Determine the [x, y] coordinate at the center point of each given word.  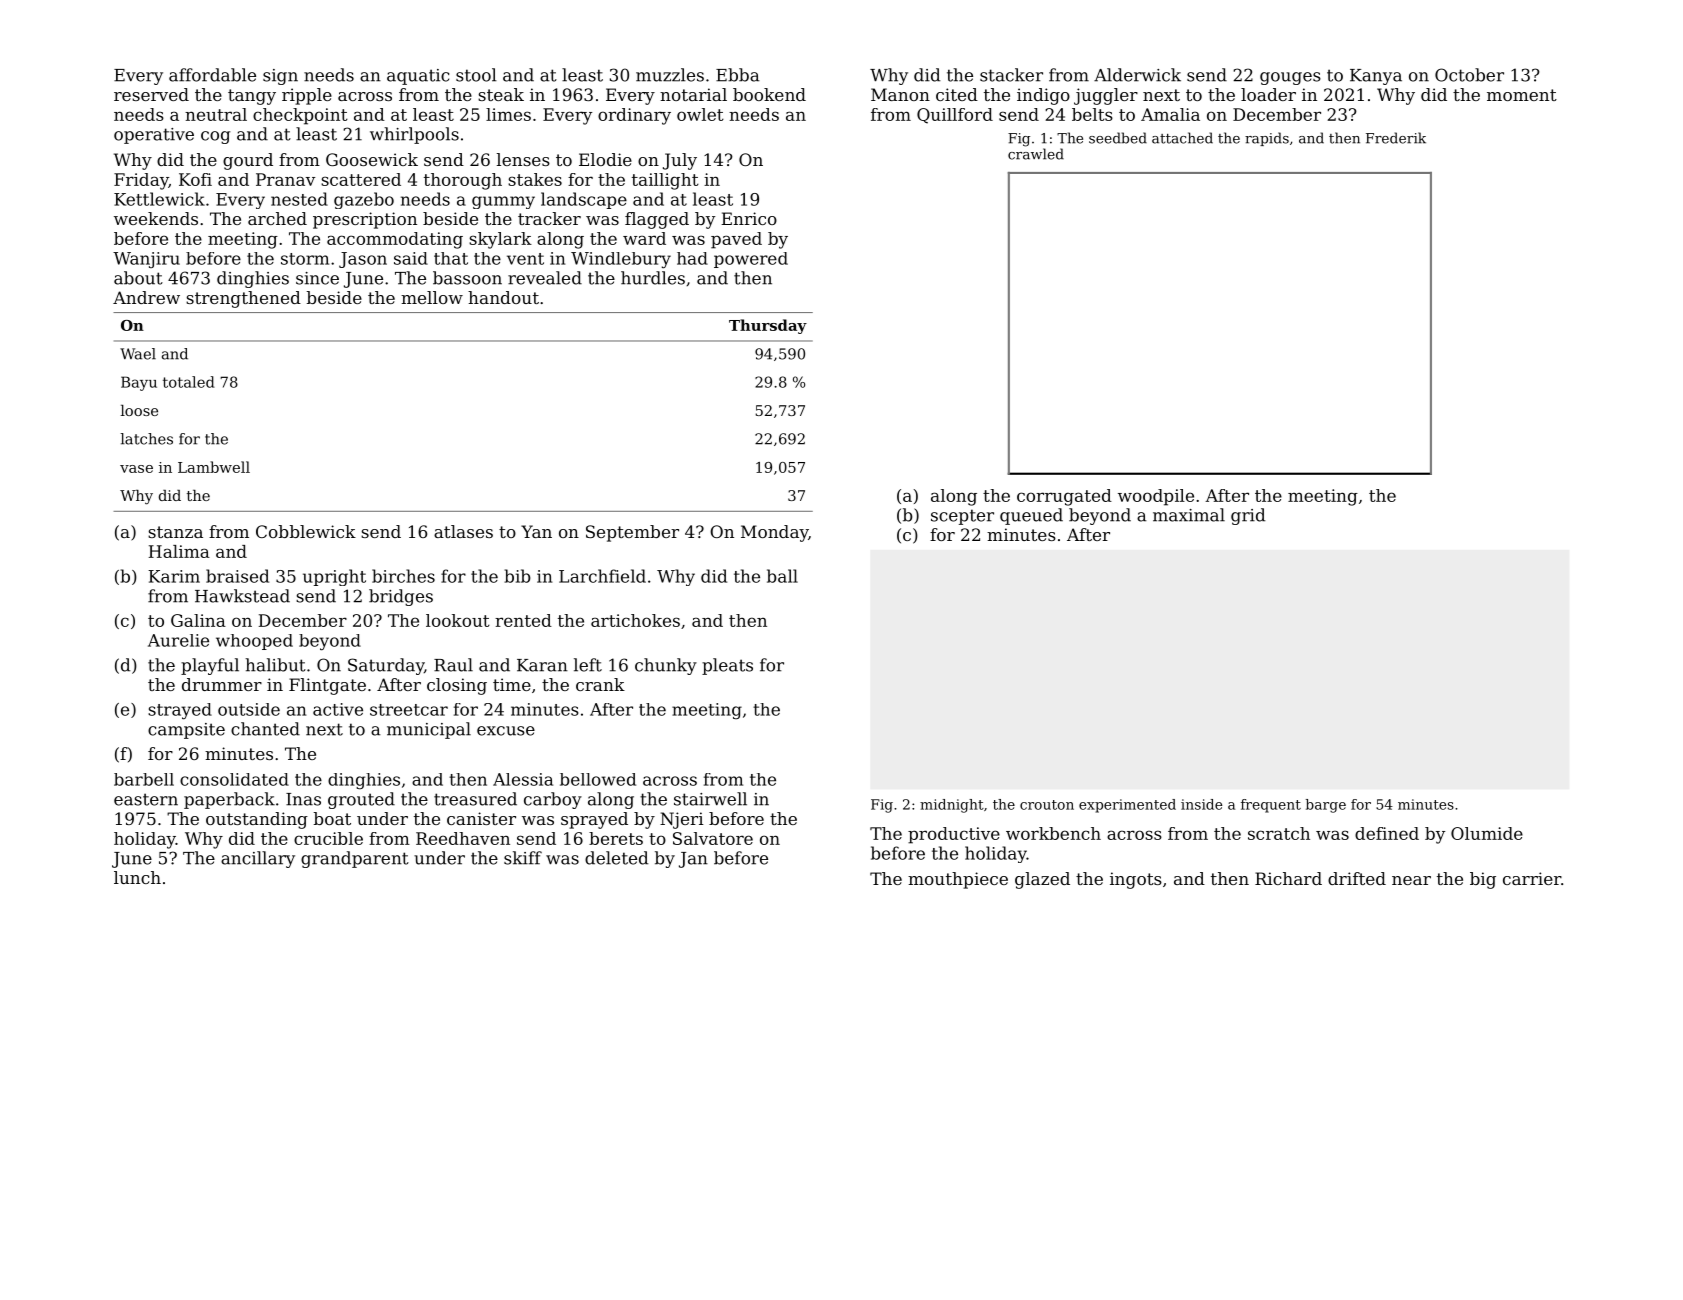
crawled [1036, 154]
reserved [151, 94]
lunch [137, 877]
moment [1522, 95]
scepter [962, 517]
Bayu [139, 383]
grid [1248, 516]
